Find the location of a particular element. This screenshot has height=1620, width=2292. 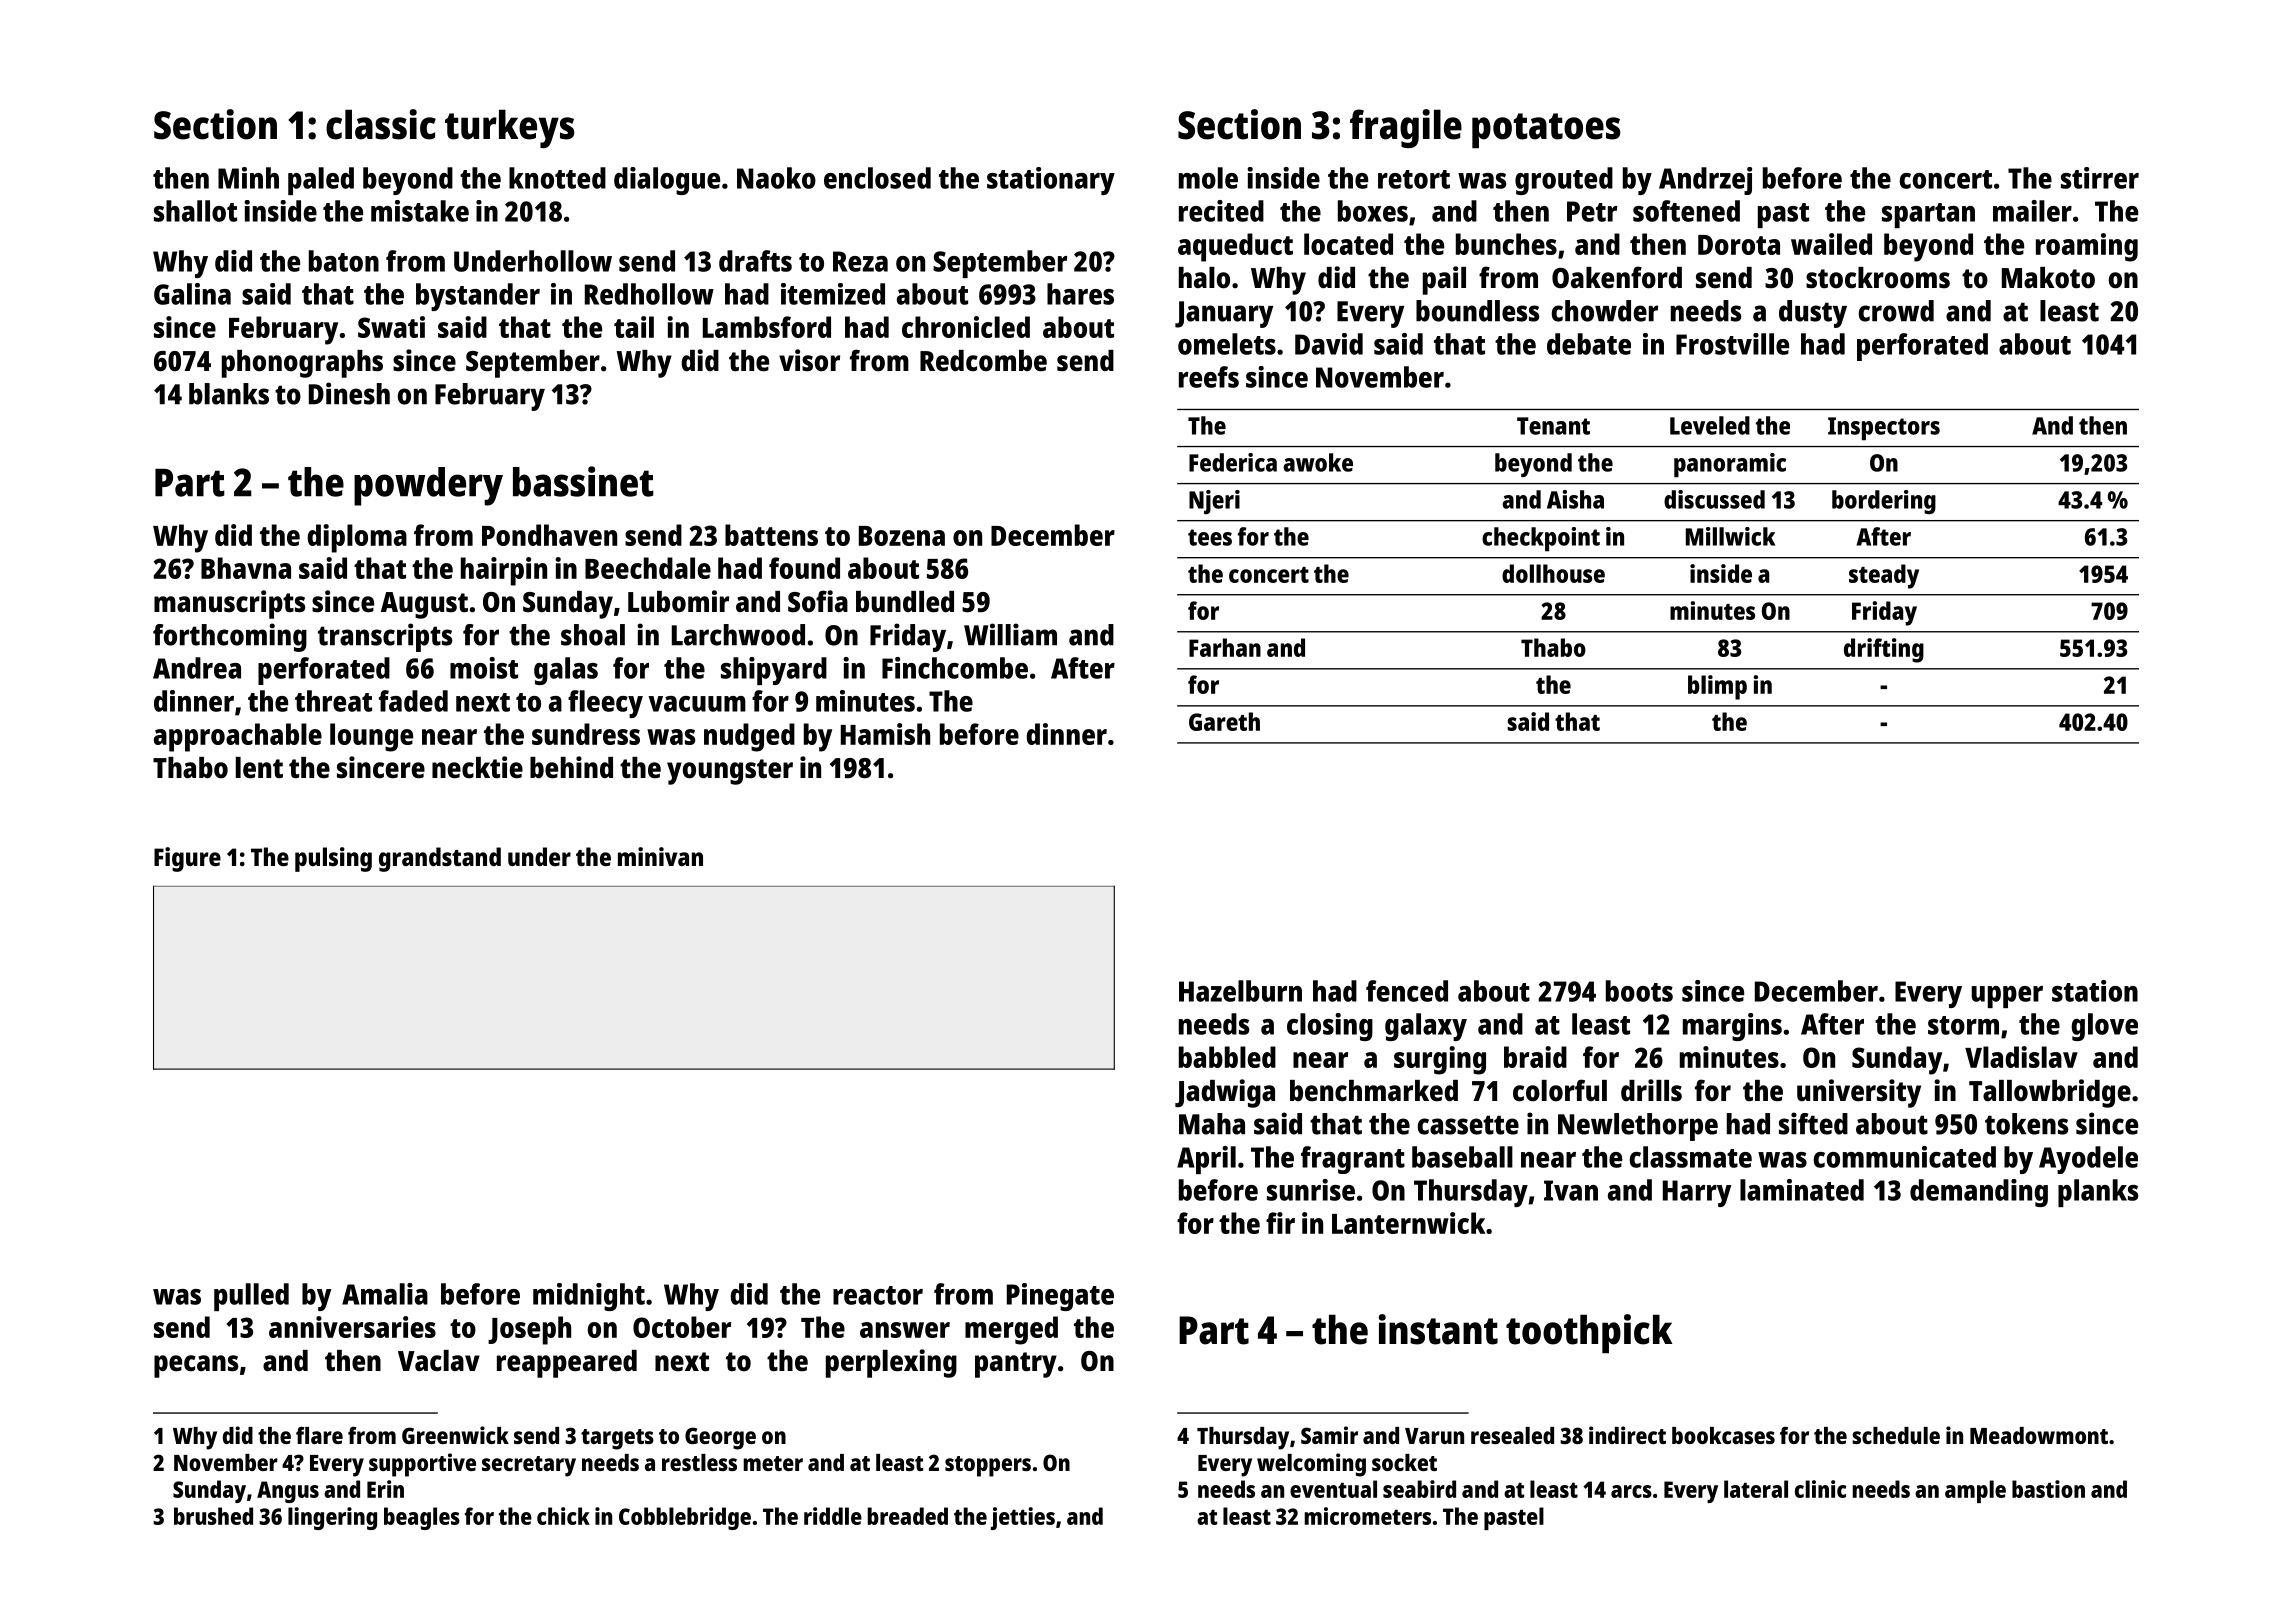

stoppers is located at coordinates (988, 1466).
